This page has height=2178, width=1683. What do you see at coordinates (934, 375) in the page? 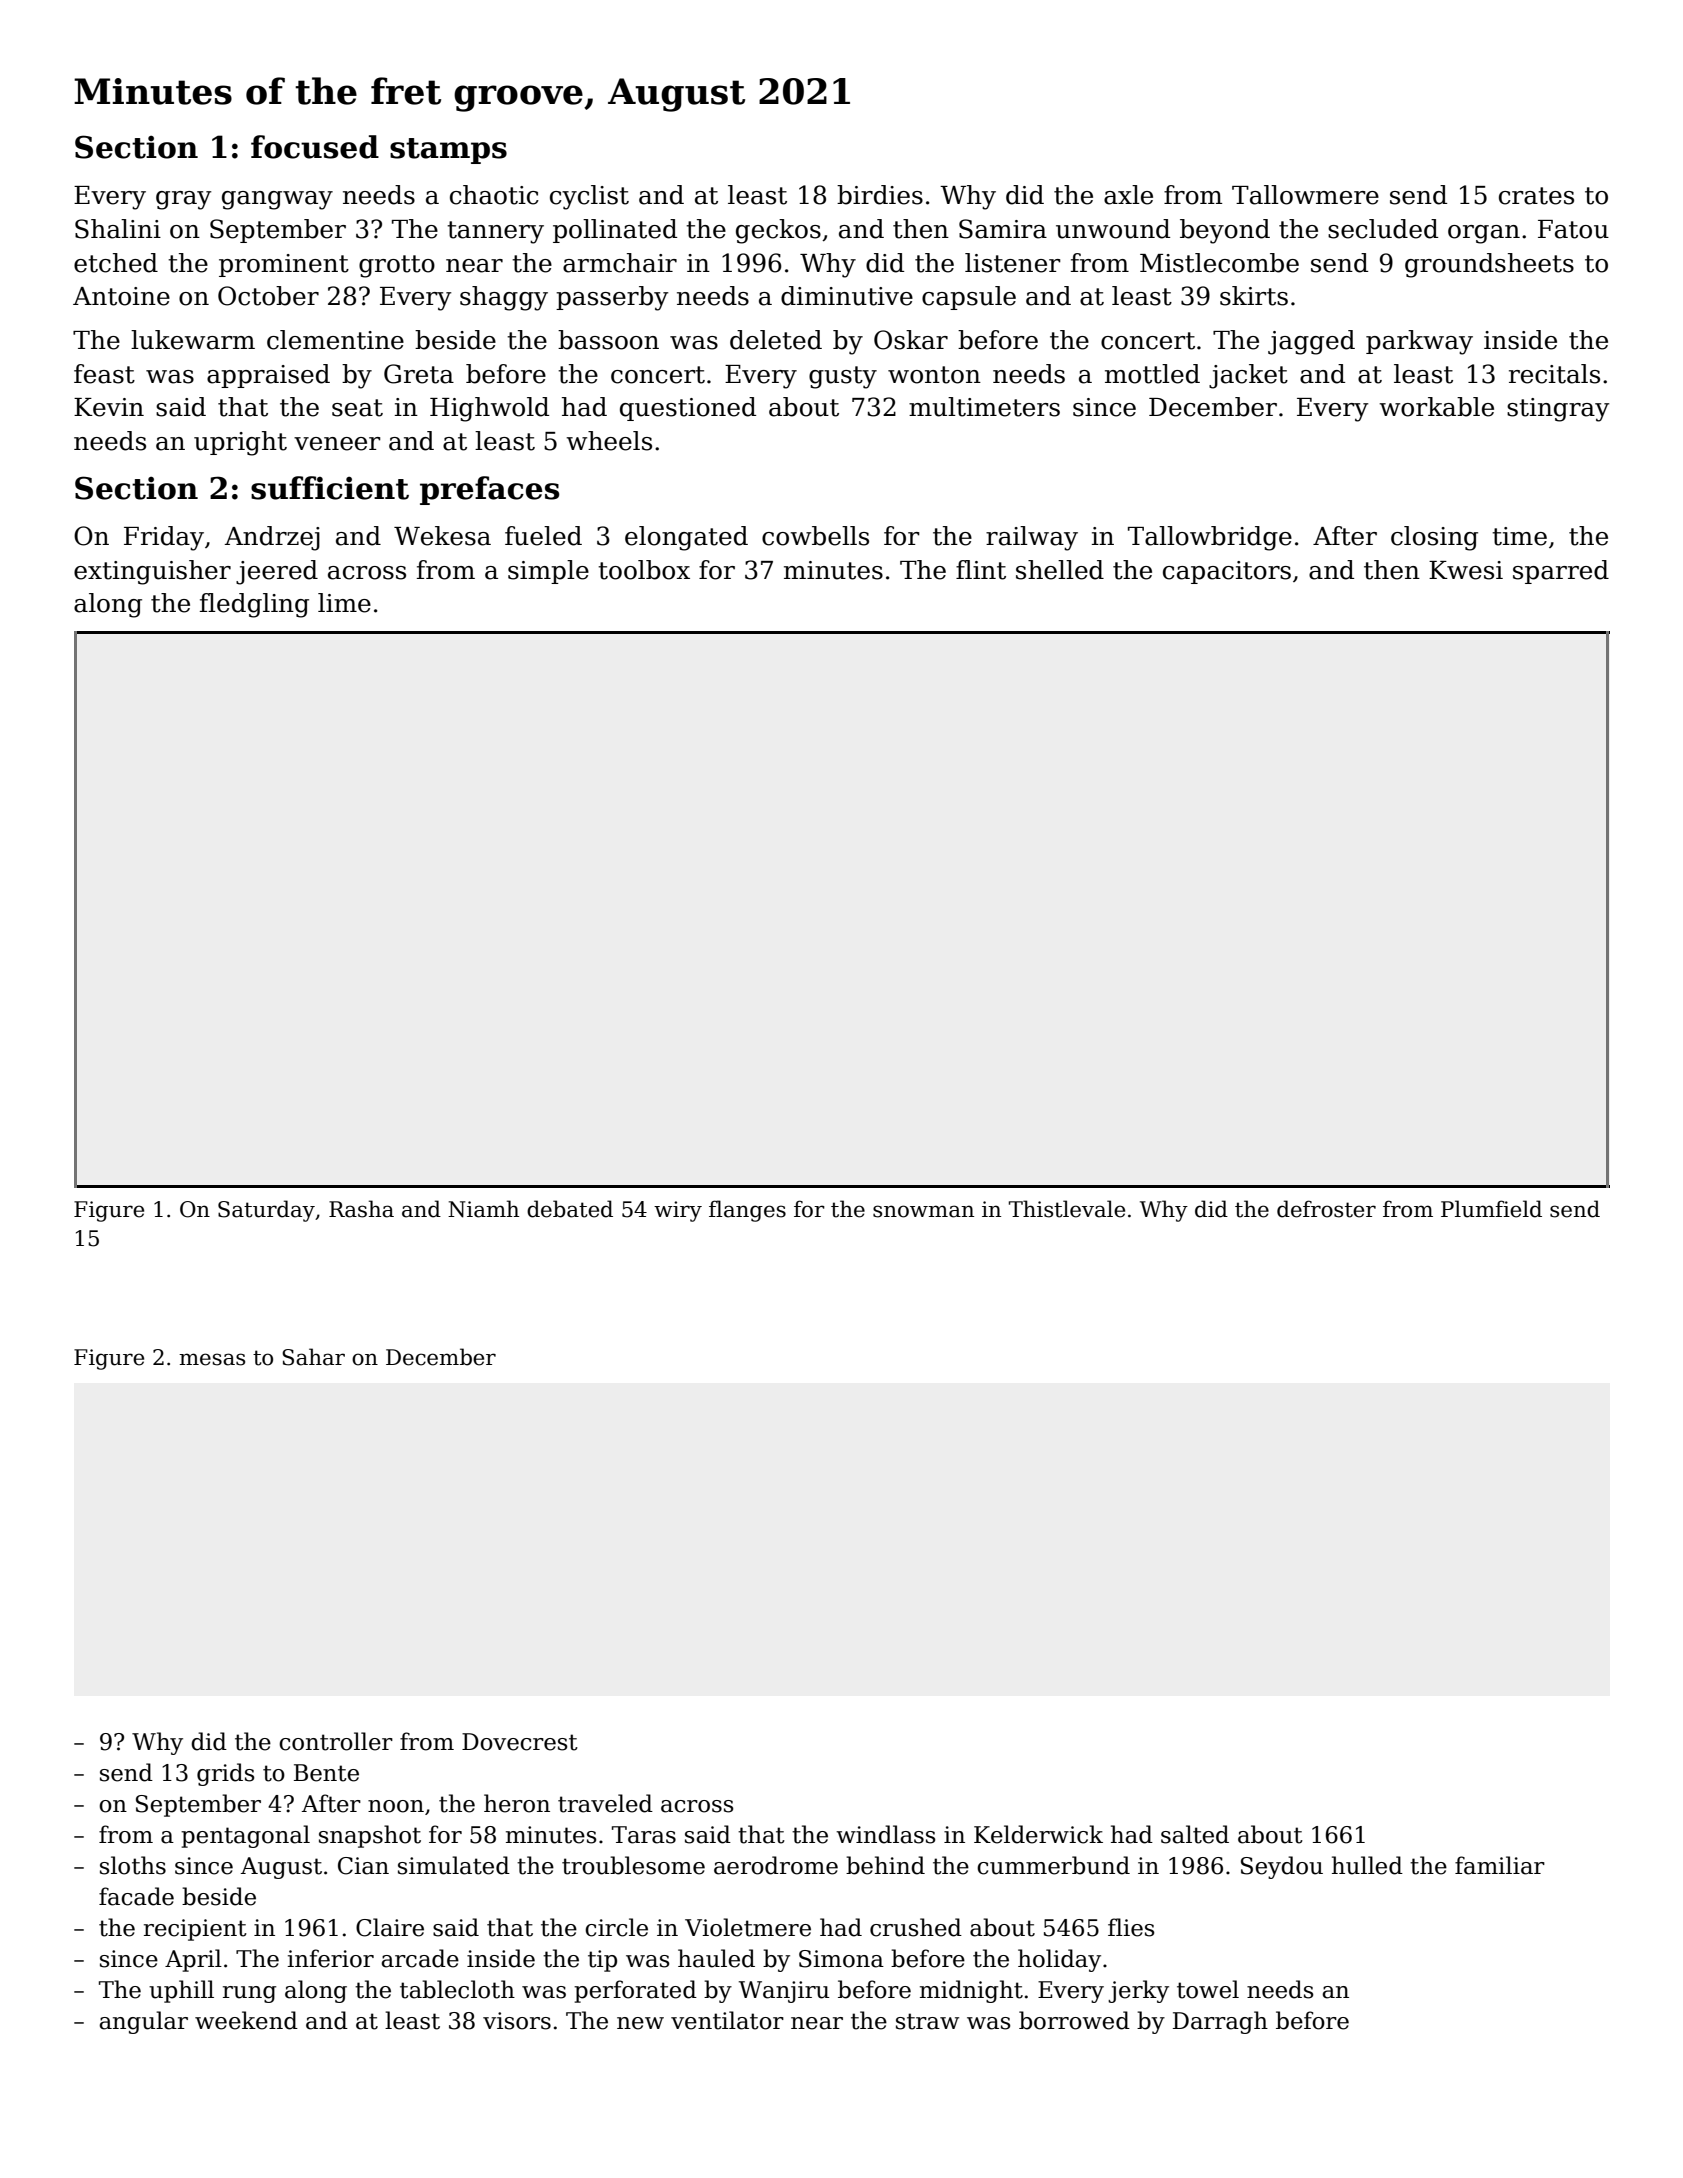
I see `wonton` at bounding box center [934, 375].
